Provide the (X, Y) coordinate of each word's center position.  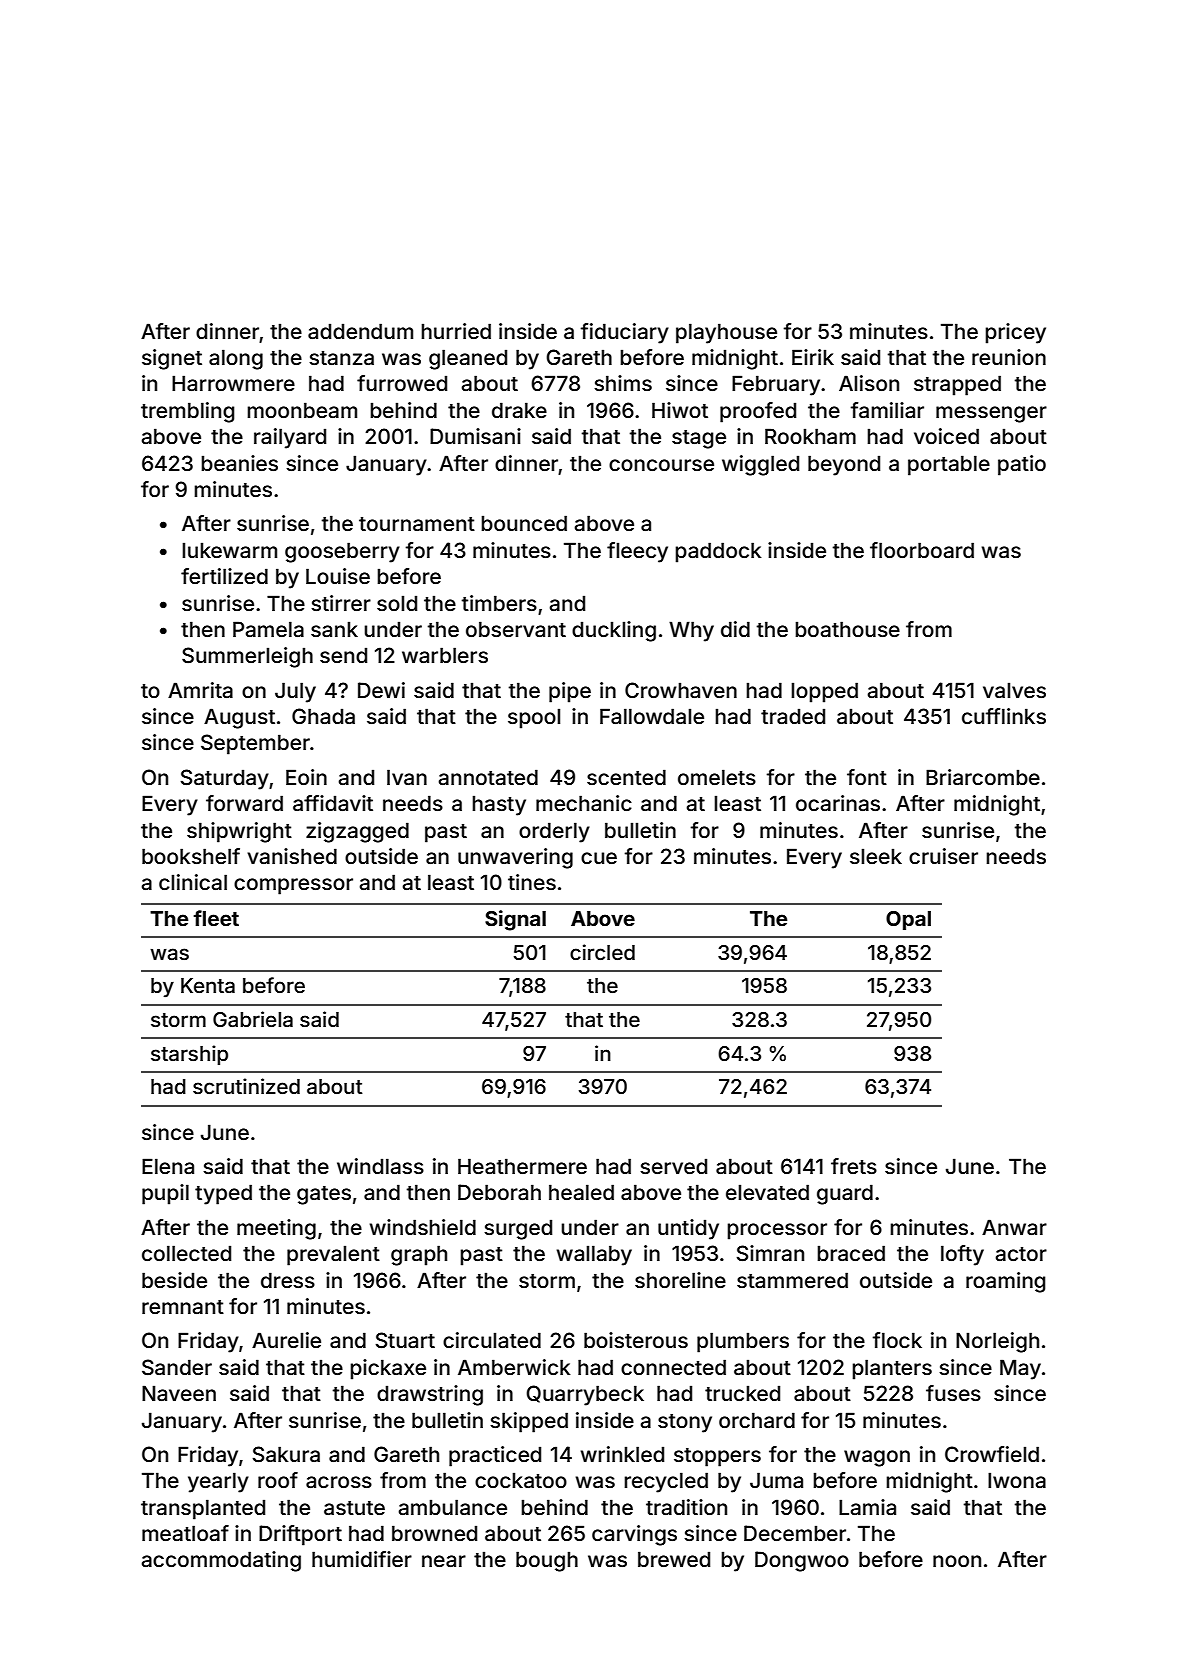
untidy (688, 1229)
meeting (276, 1229)
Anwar (1014, 1227)
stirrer (341, 603)
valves (1014, 690)
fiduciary (625, 333)
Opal (908, 920)
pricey (1015, 333)
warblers (445, 655)
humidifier (362, 1559)
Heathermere (522, 1166)
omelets (717, 777)
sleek (876, 856)
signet (172, 359)
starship (189, 1055)
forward (244, 803)
